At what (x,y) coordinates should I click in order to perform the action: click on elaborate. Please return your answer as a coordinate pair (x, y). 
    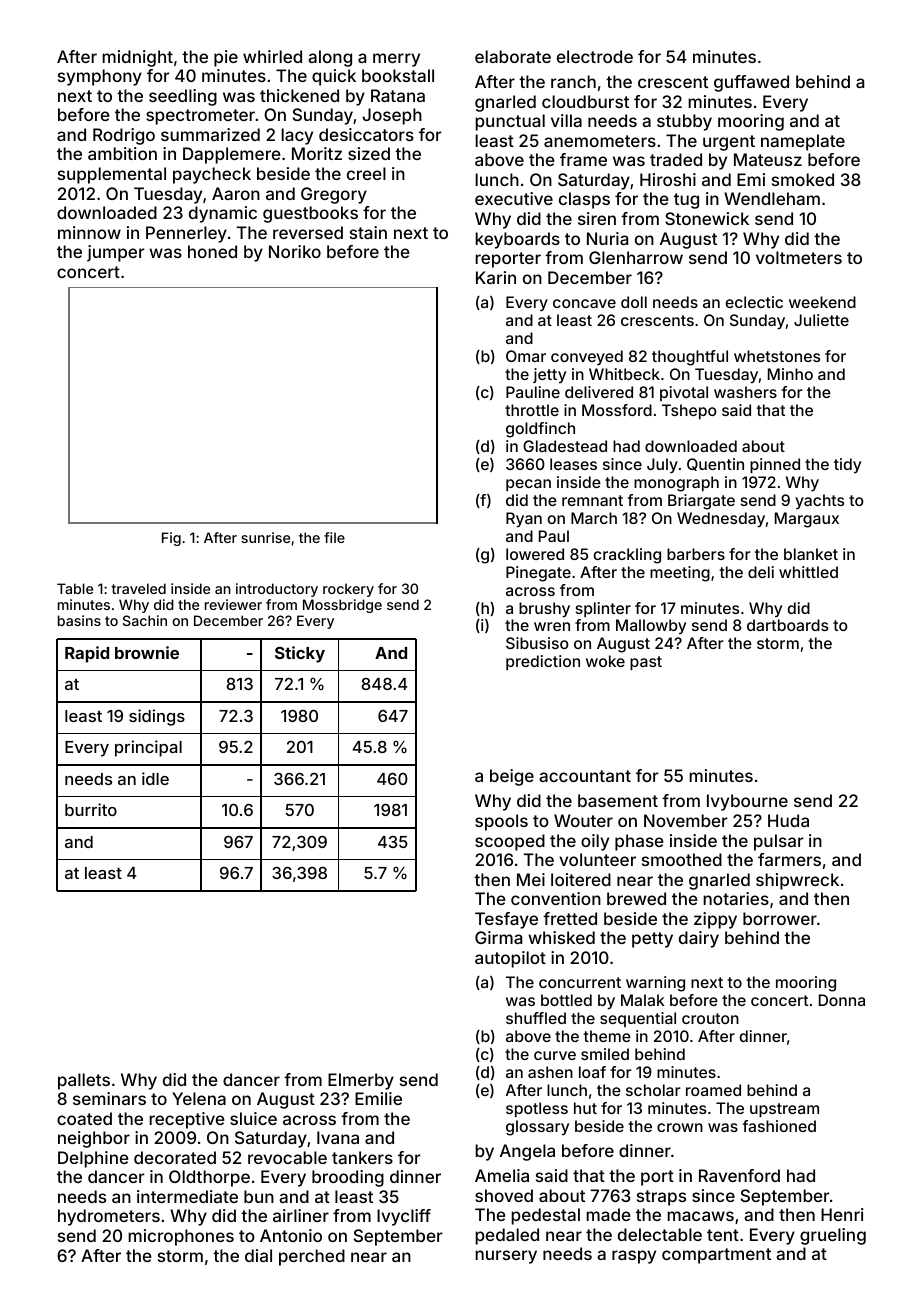
    Looking at the image, I should click on (513, 56).
